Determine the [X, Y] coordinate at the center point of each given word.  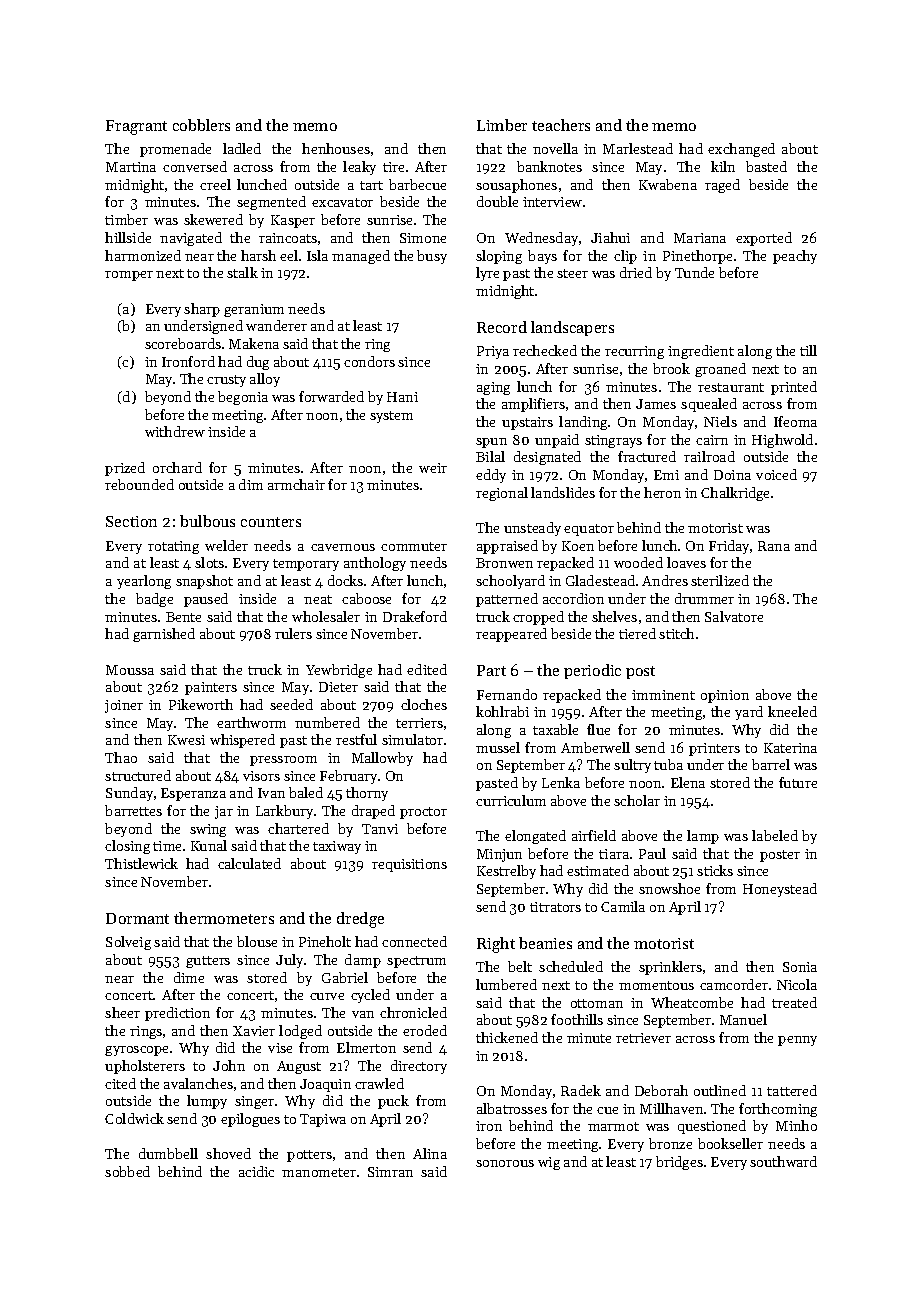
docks [345, 580]
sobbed [127, 1171]
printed [794, 388]
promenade [175, 150]
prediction [177, 1014]
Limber [502, 125]
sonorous [505, 1163]
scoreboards [183, 343]
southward [783, 1161]
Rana [774, 546]
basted [766, 166]
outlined [720, 1090]
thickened [507, 1037]
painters [211, 688]
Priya [493, 352]
